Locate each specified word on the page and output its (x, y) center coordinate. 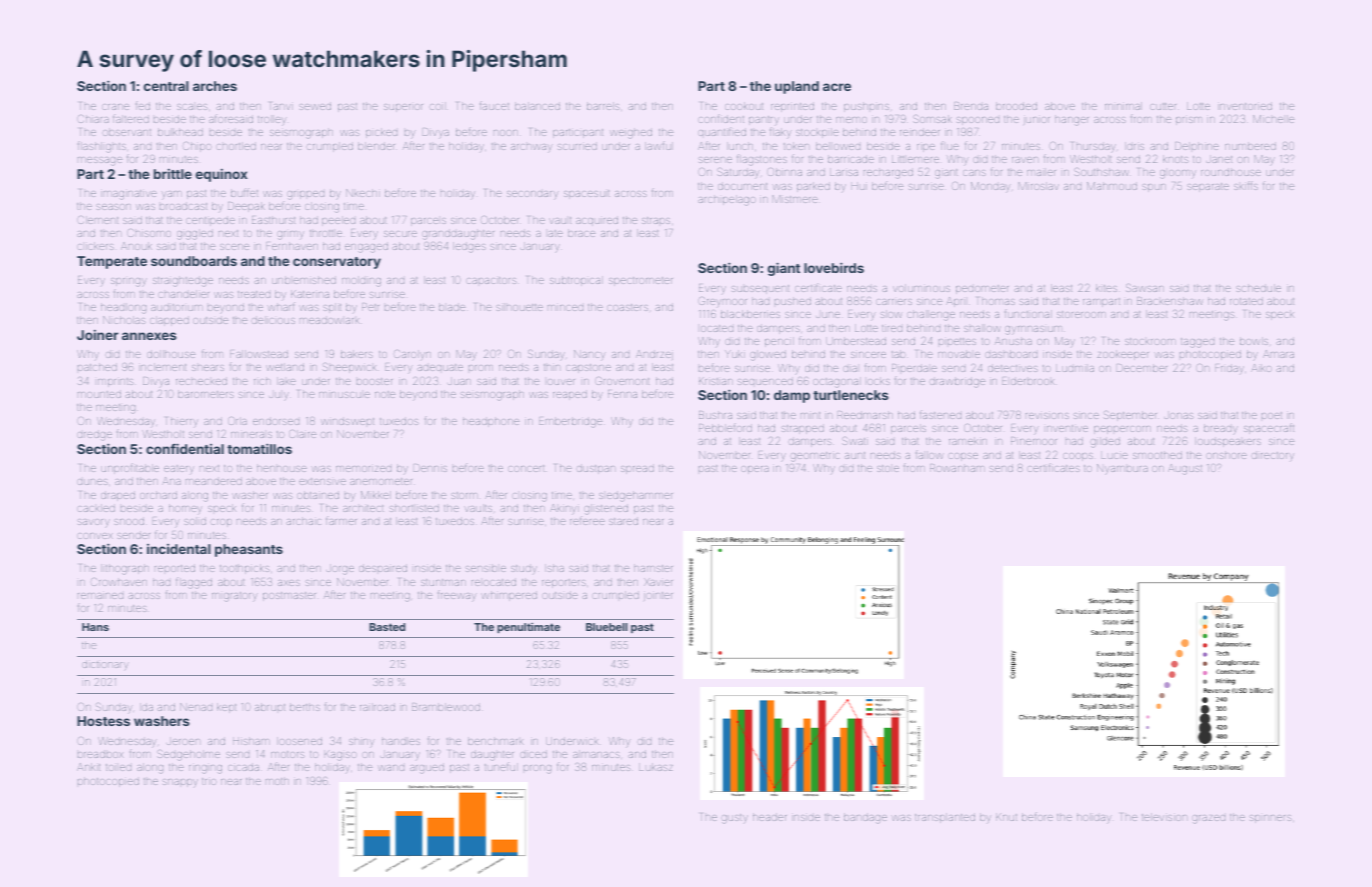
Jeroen (183, 741)
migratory (235, 597)
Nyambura (1122, 469)
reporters (564, 583)
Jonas (1179, 415)
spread (637, 469)
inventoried (1245, 106)
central (166, 86)
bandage (865, 818)
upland (797, 87)
